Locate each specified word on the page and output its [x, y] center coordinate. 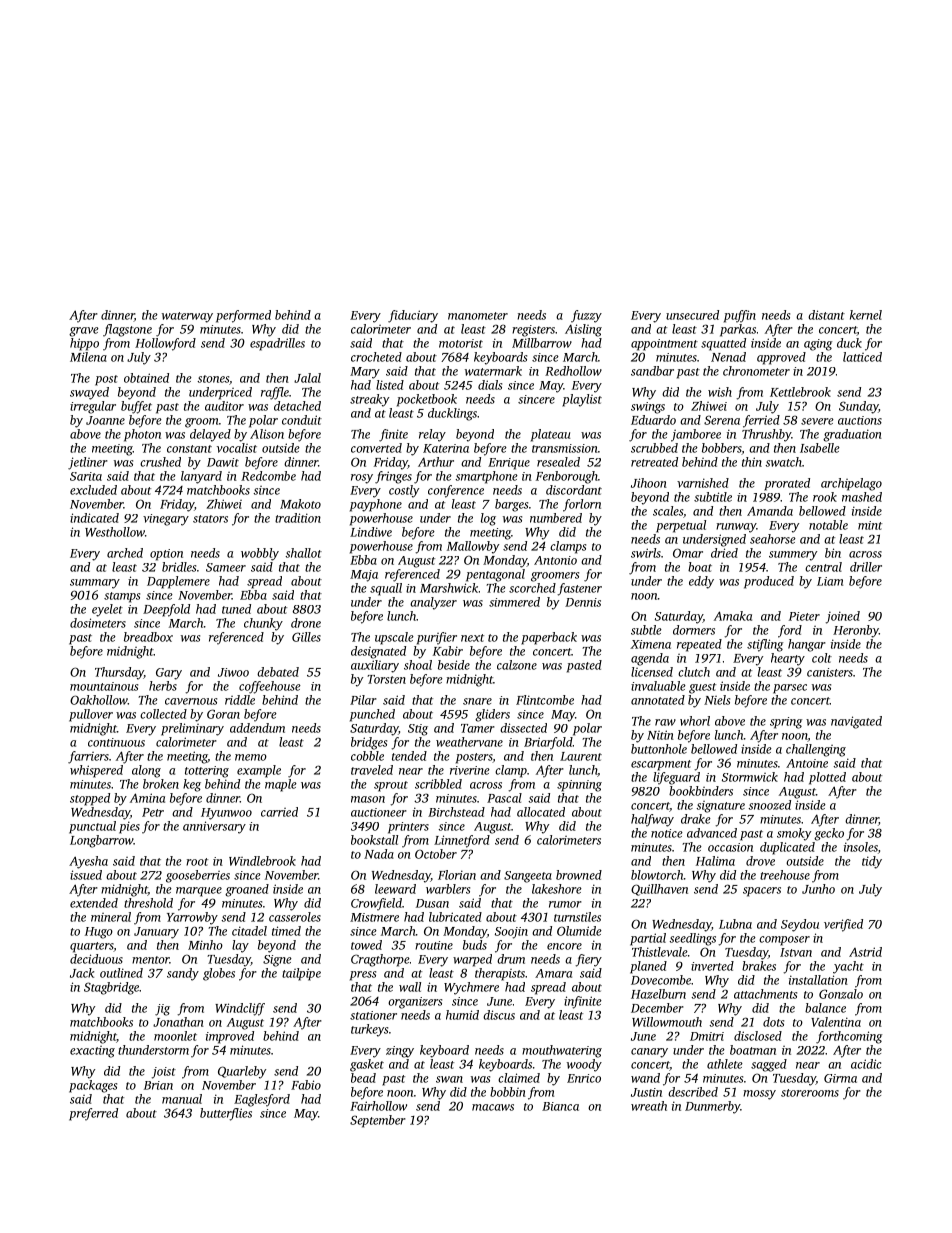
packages [93, 1086]
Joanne [105, 420]
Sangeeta [528, 877]
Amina [147, 798]
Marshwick [449, 588]
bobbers [721, 448]
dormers [694, 630]
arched [125, 553]
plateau [550, 435]
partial [648, 939]
